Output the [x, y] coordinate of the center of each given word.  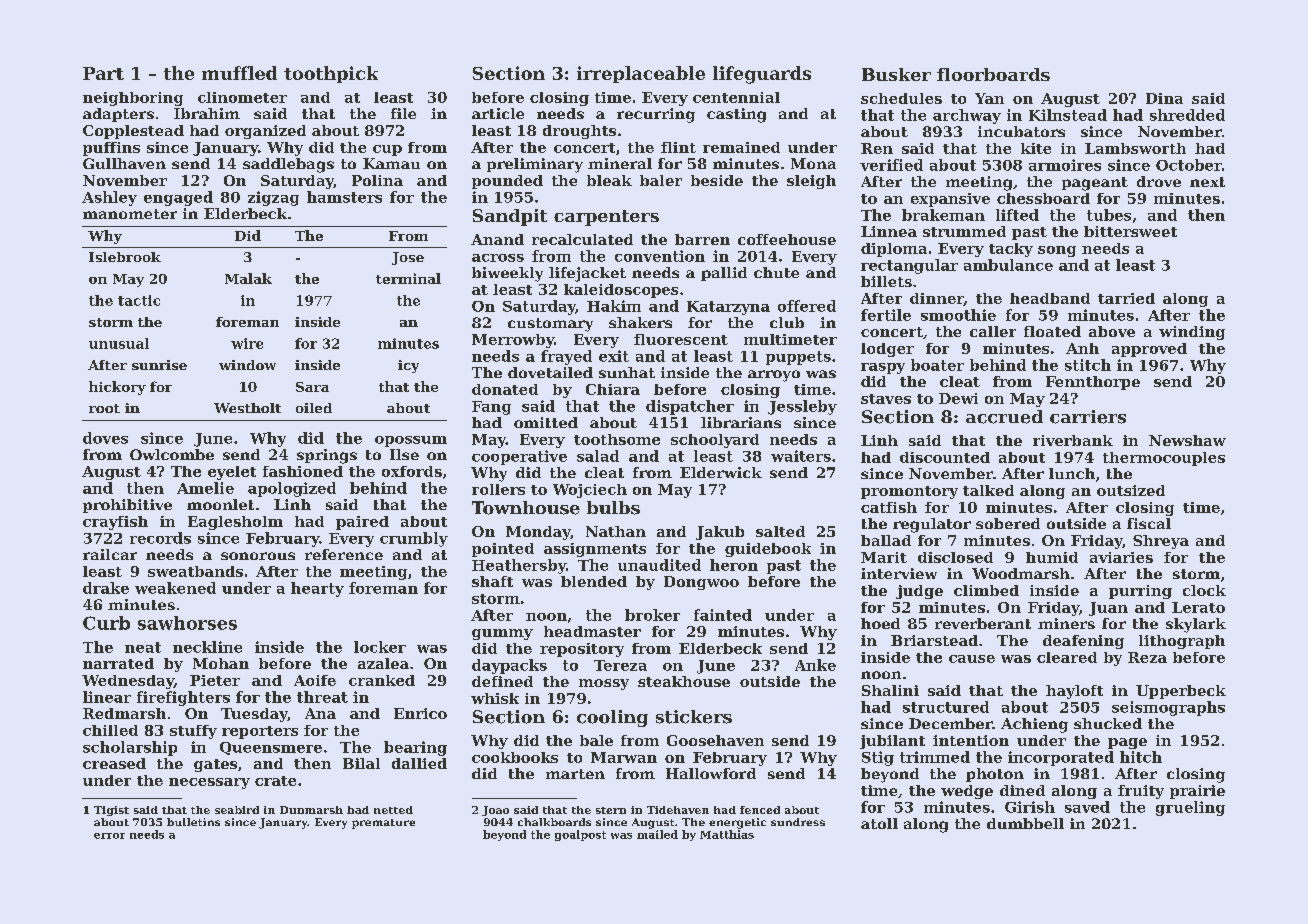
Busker [896, 74]
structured [946, 707]
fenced [760, 810]
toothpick [331, 74]
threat [322, 697]
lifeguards [762, 75]
